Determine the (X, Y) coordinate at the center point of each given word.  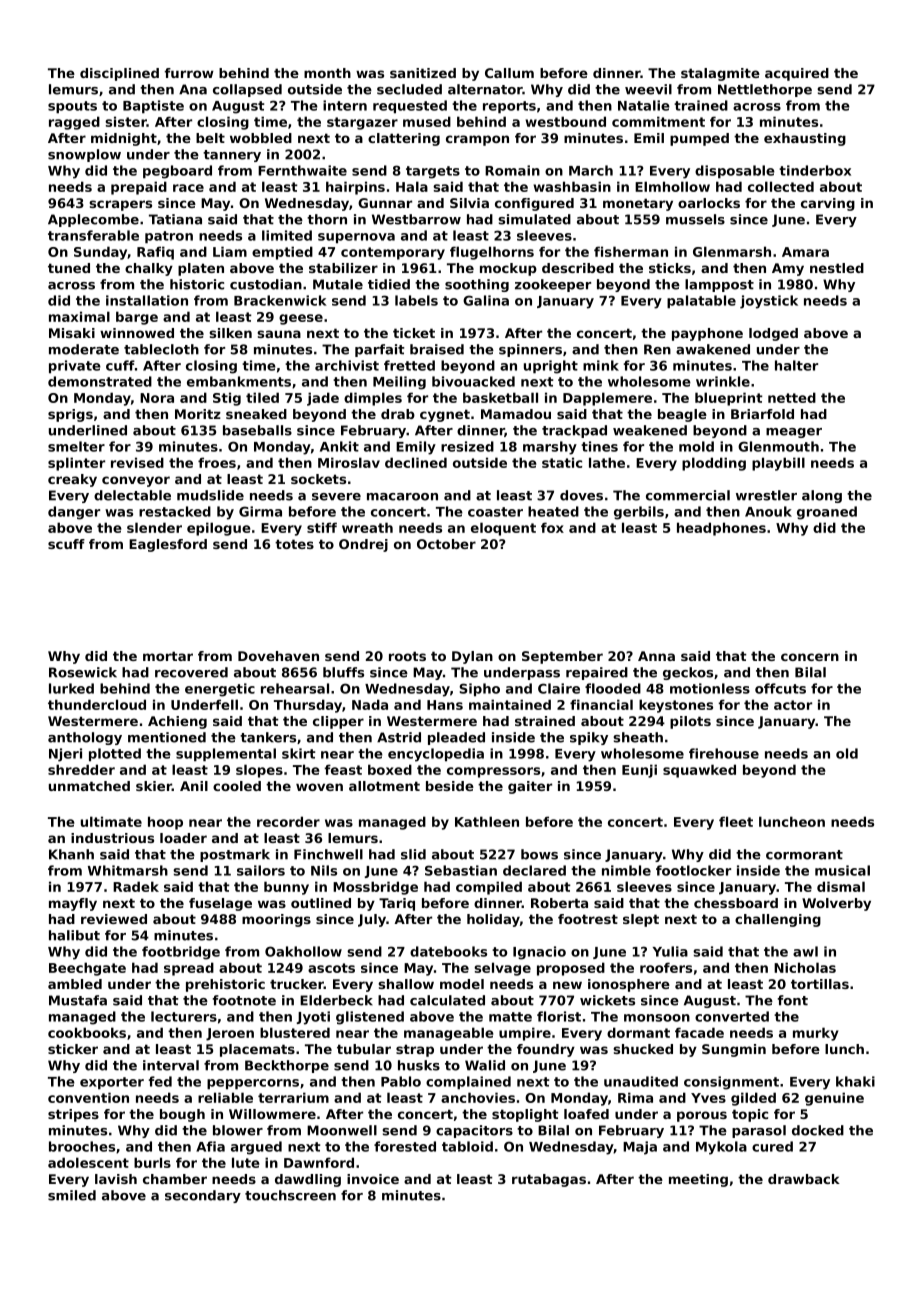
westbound (565, 121)
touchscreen (290, 1195)
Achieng (177, 722)
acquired (797, 74)
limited (287, 235)
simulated (534, 219)
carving (828, 204)
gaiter (530, 787)
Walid (485, 1065)
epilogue (219, 529)
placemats (257, 1050)
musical (842, 870)
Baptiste (153, 107)
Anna (656, 656)
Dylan (472, 657)
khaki (855, 1081)
